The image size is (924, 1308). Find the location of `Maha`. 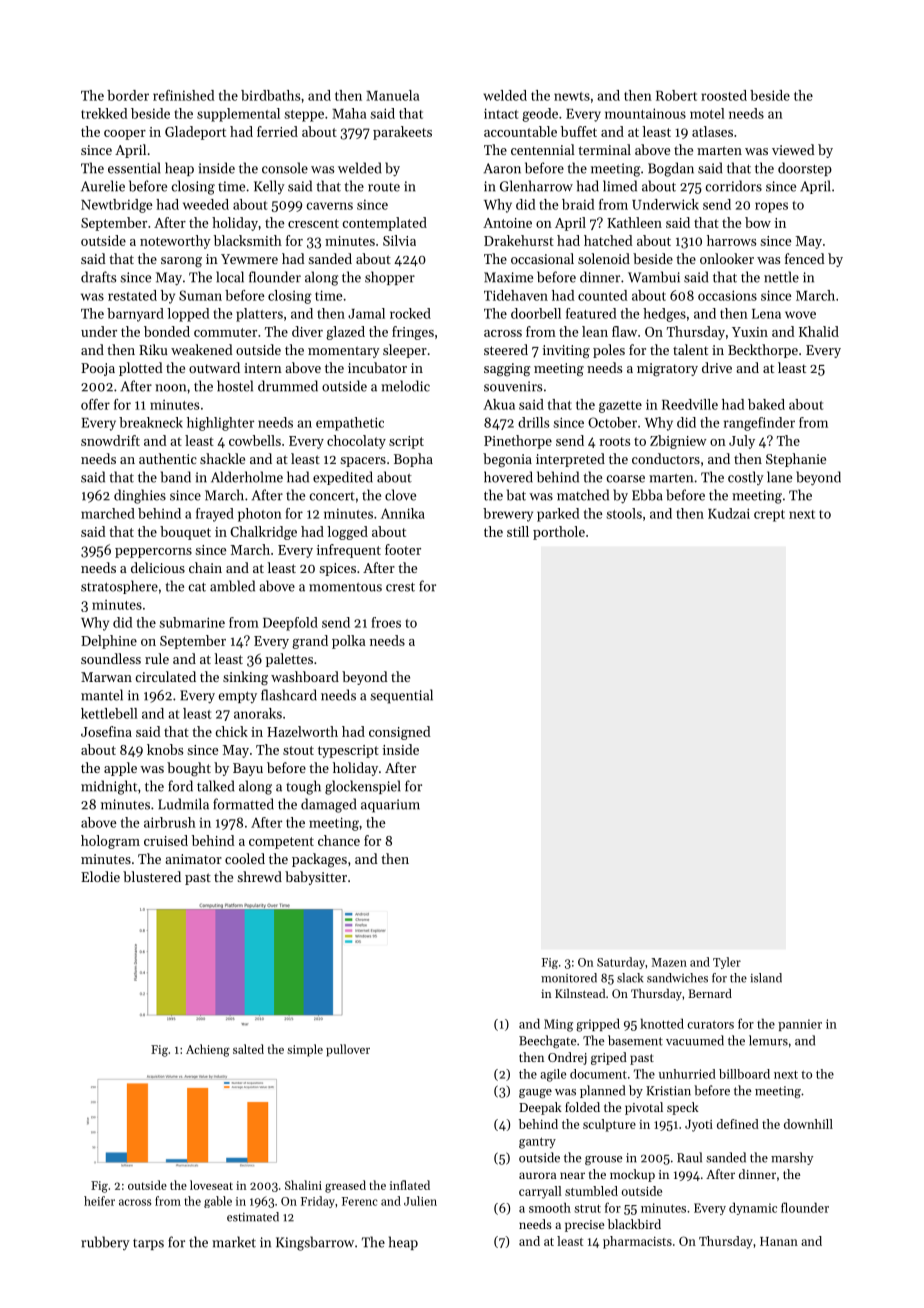

Maha is located at coordinates (349, 113).
